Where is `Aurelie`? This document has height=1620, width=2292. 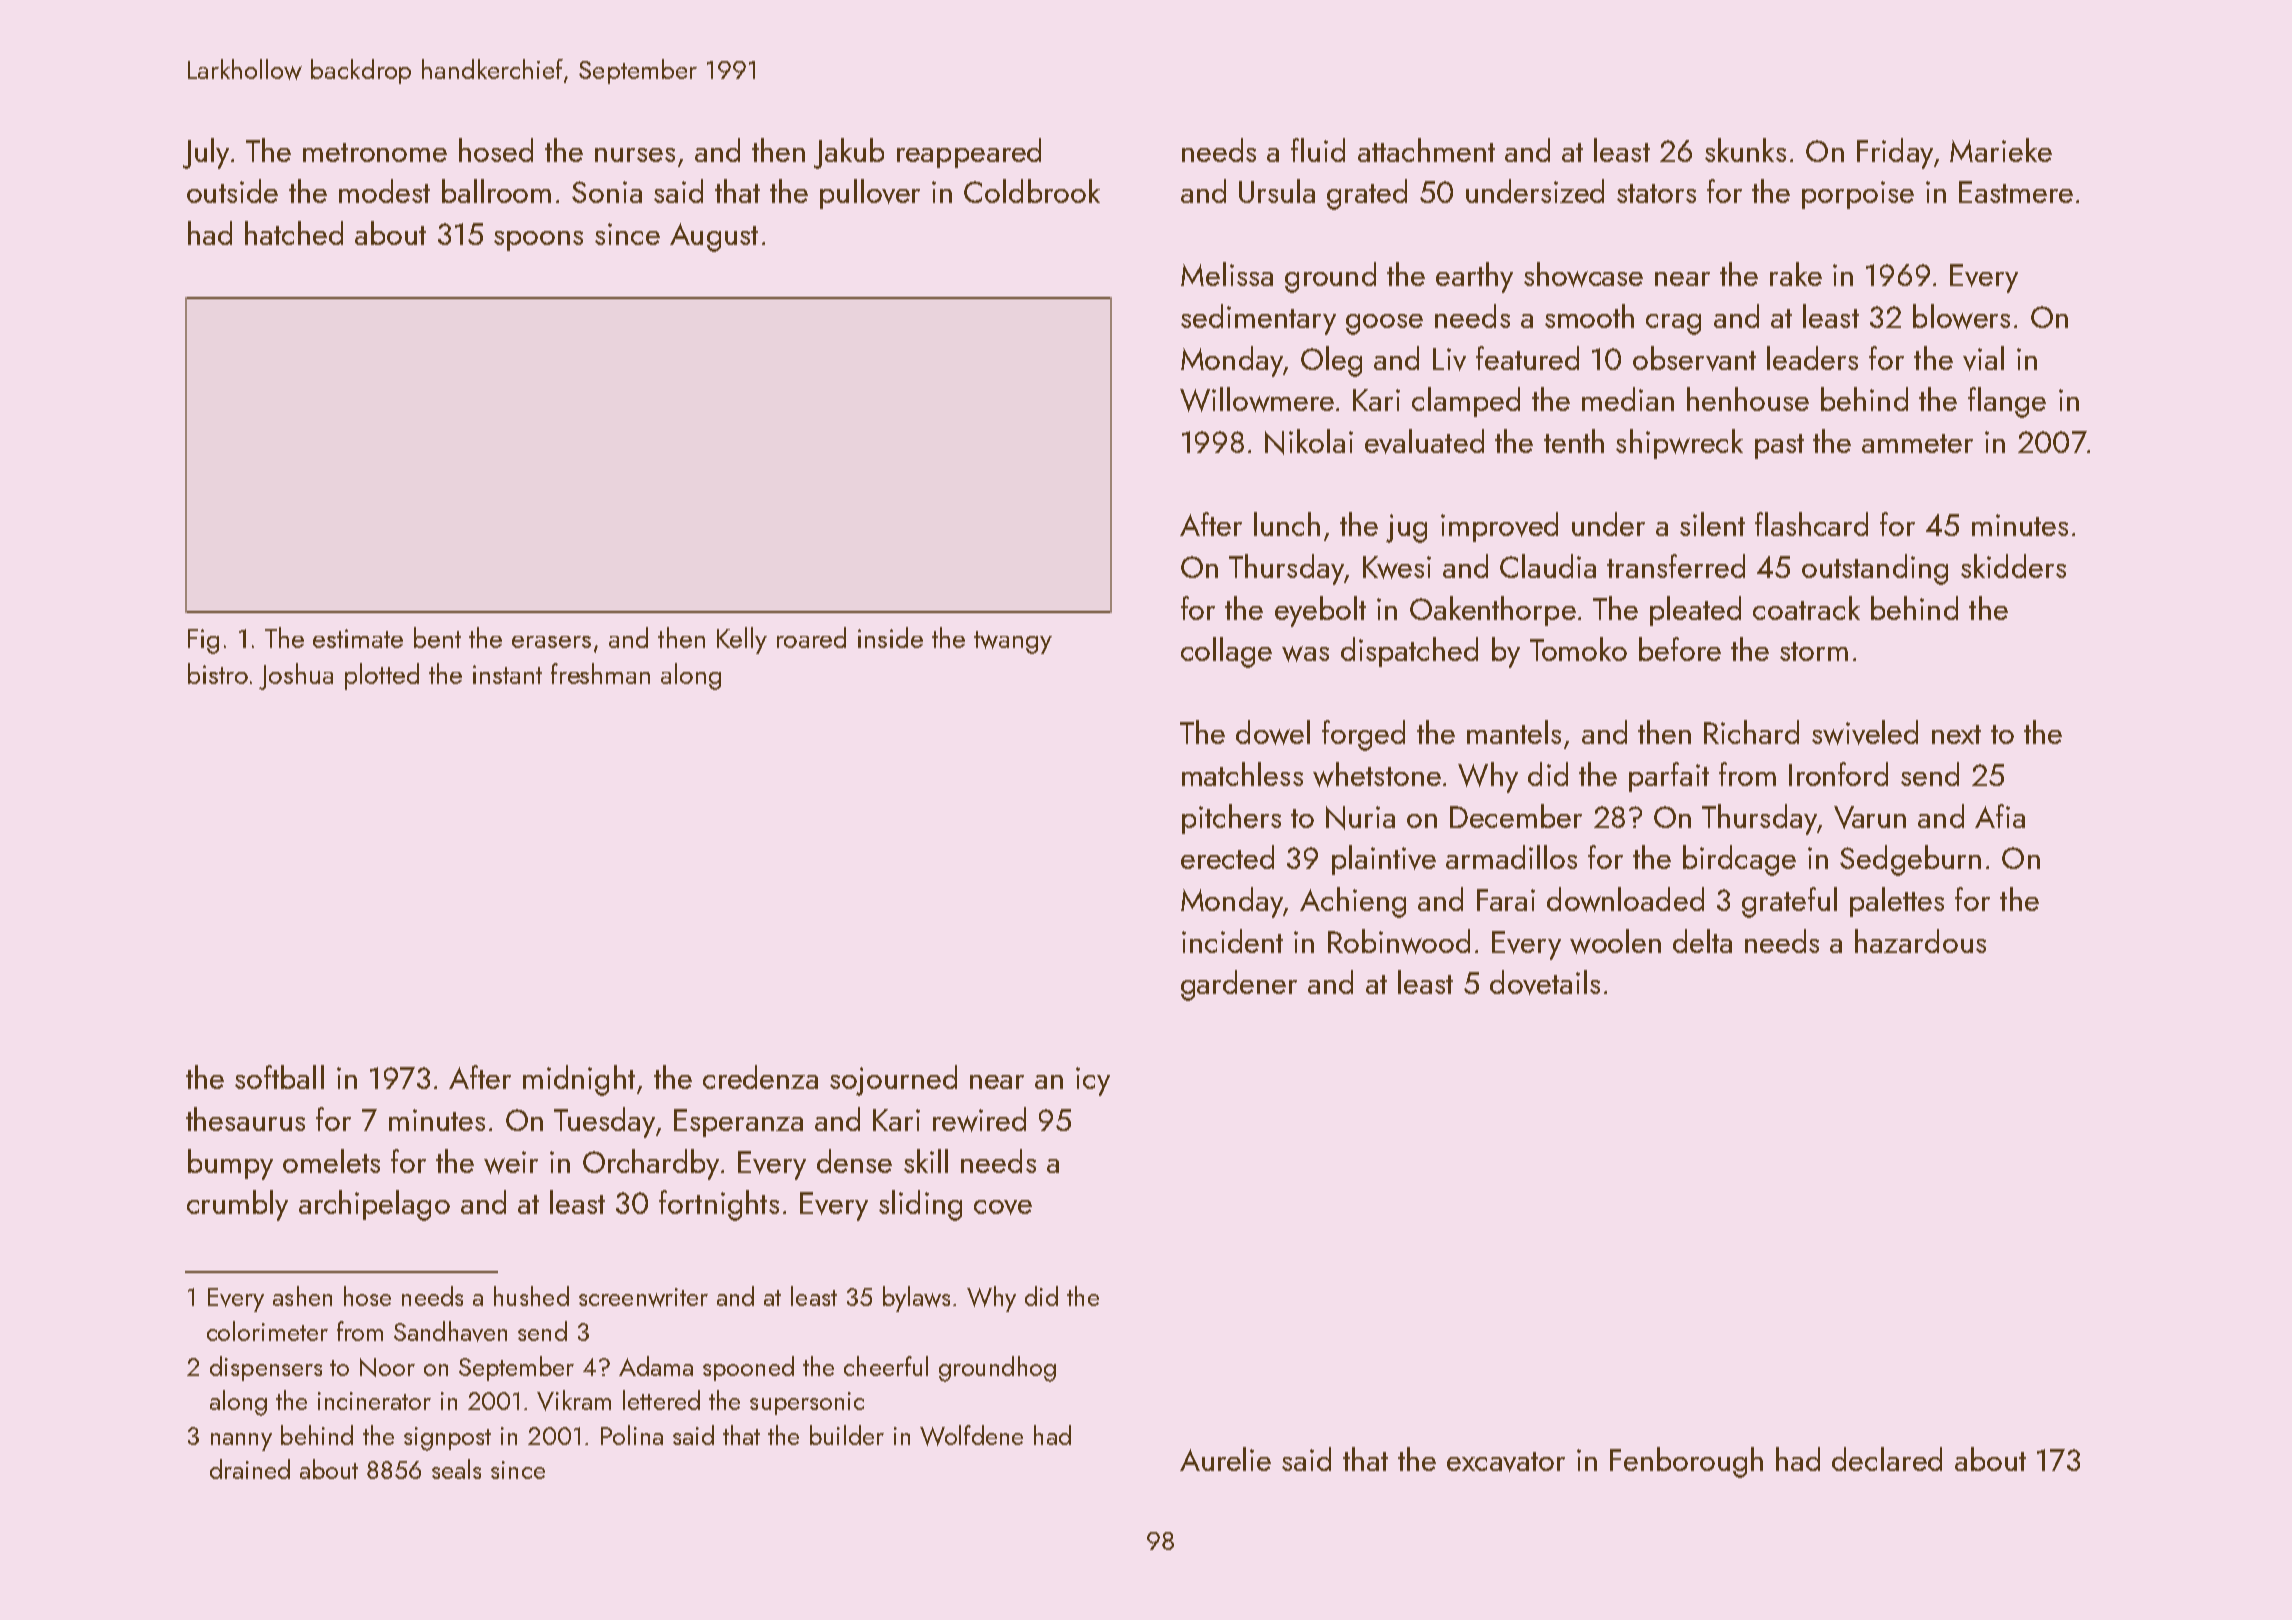 Aurelie is located at coordinates (1225, 1459).
